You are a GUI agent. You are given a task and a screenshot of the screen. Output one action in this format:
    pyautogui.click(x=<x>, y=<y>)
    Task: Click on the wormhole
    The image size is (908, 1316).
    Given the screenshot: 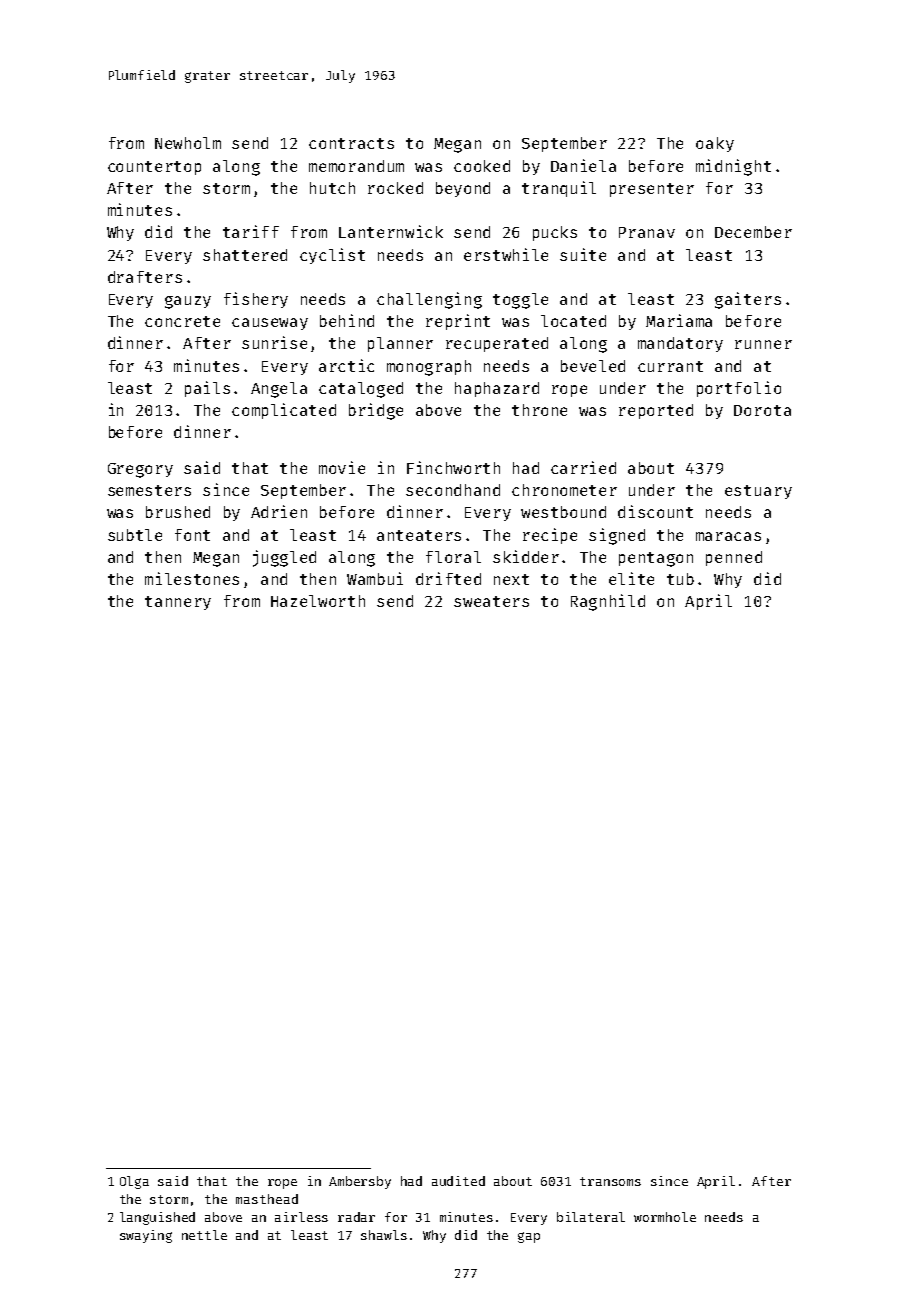 What is the action you would take?
    pyautogui.click(x=665, y=1217)
